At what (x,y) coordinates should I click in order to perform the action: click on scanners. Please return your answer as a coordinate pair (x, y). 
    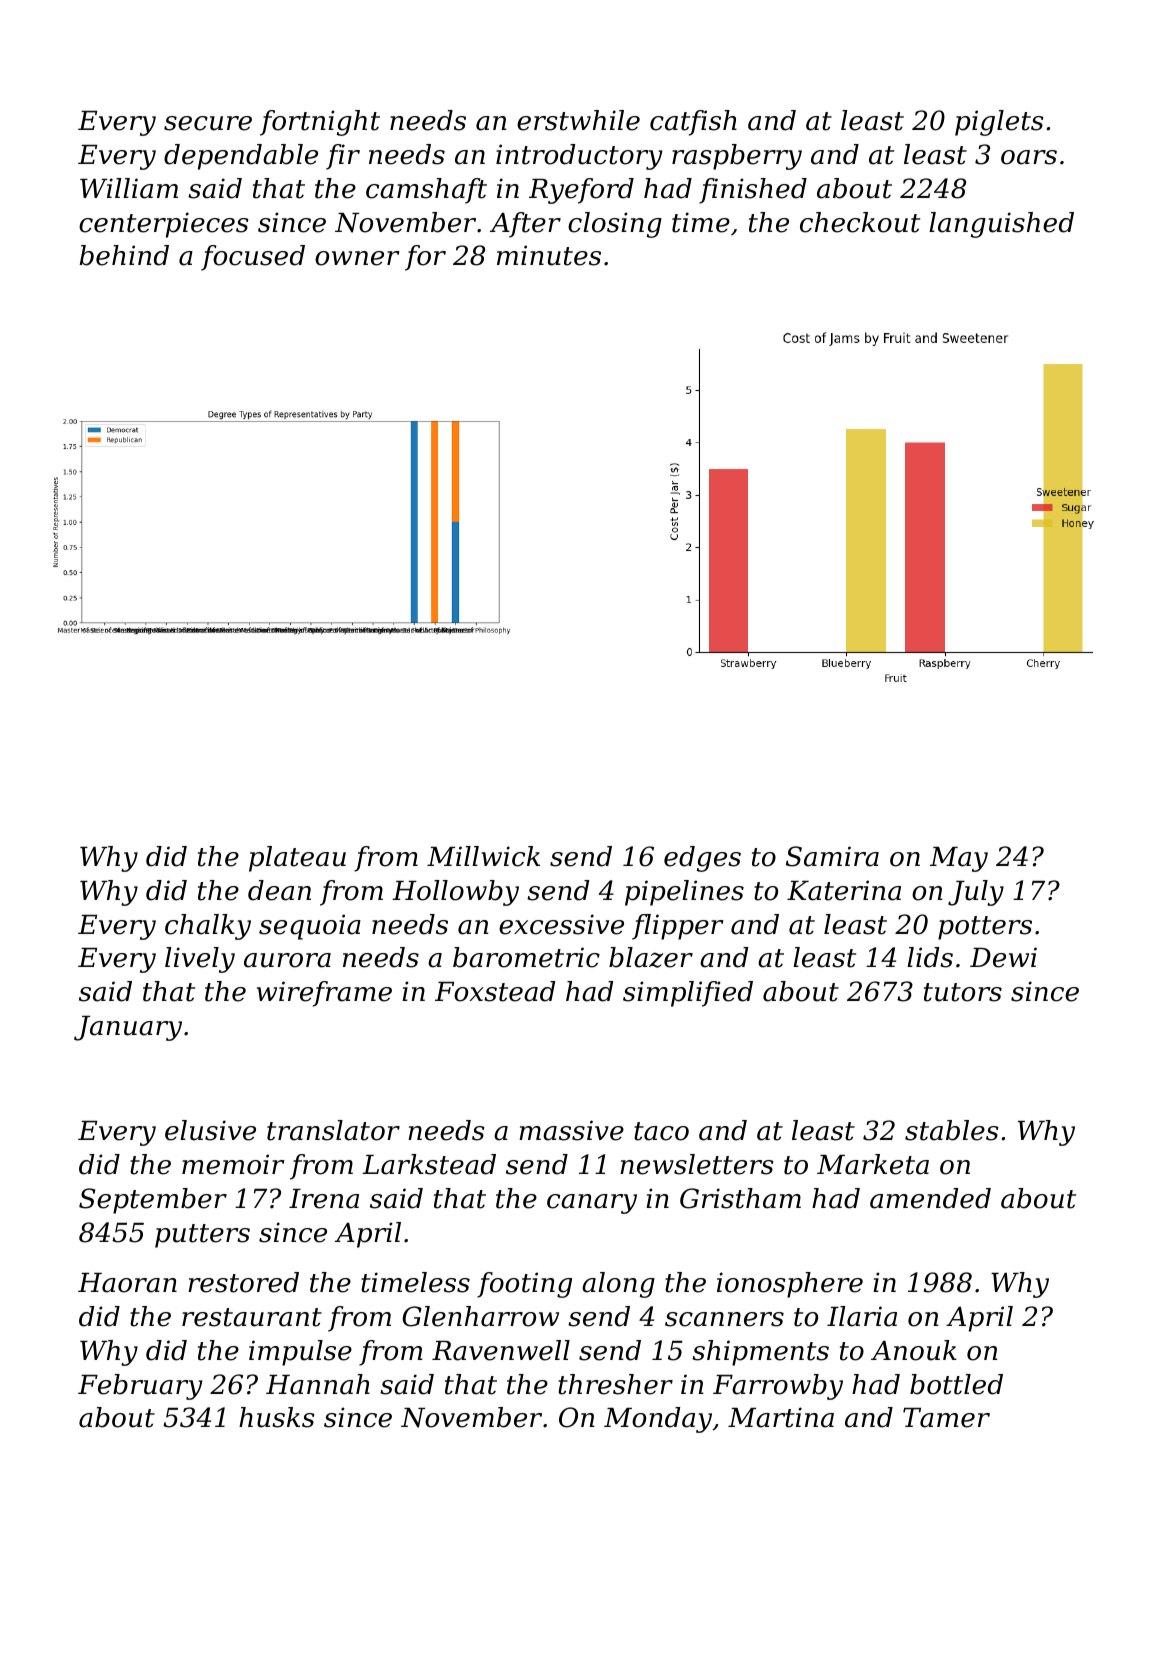
    Looking at the image, I should click on (724, 1319).
